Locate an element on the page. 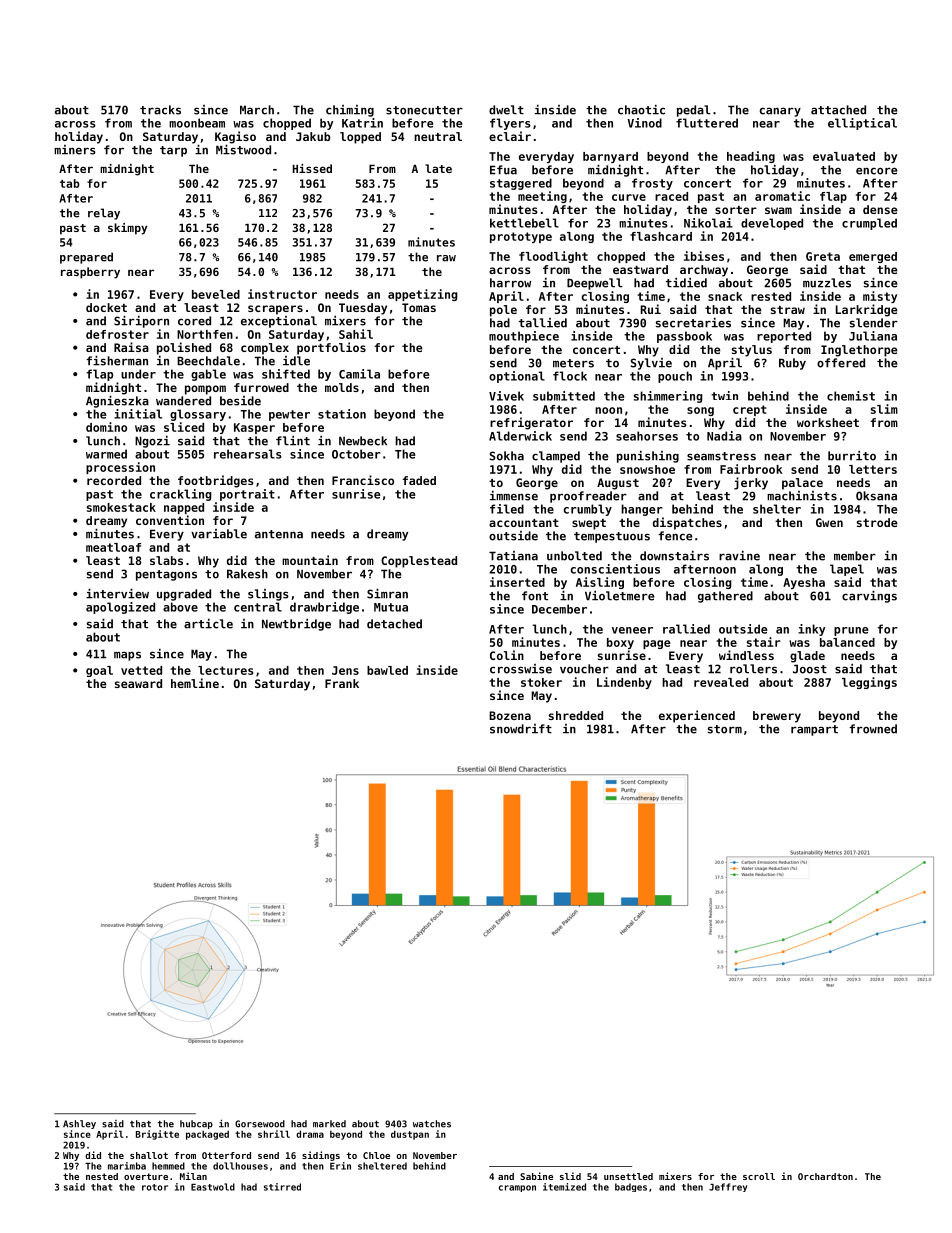 The height and width of the page is (1233, 952). Orchardton is located at coordinates (825, 1176).
